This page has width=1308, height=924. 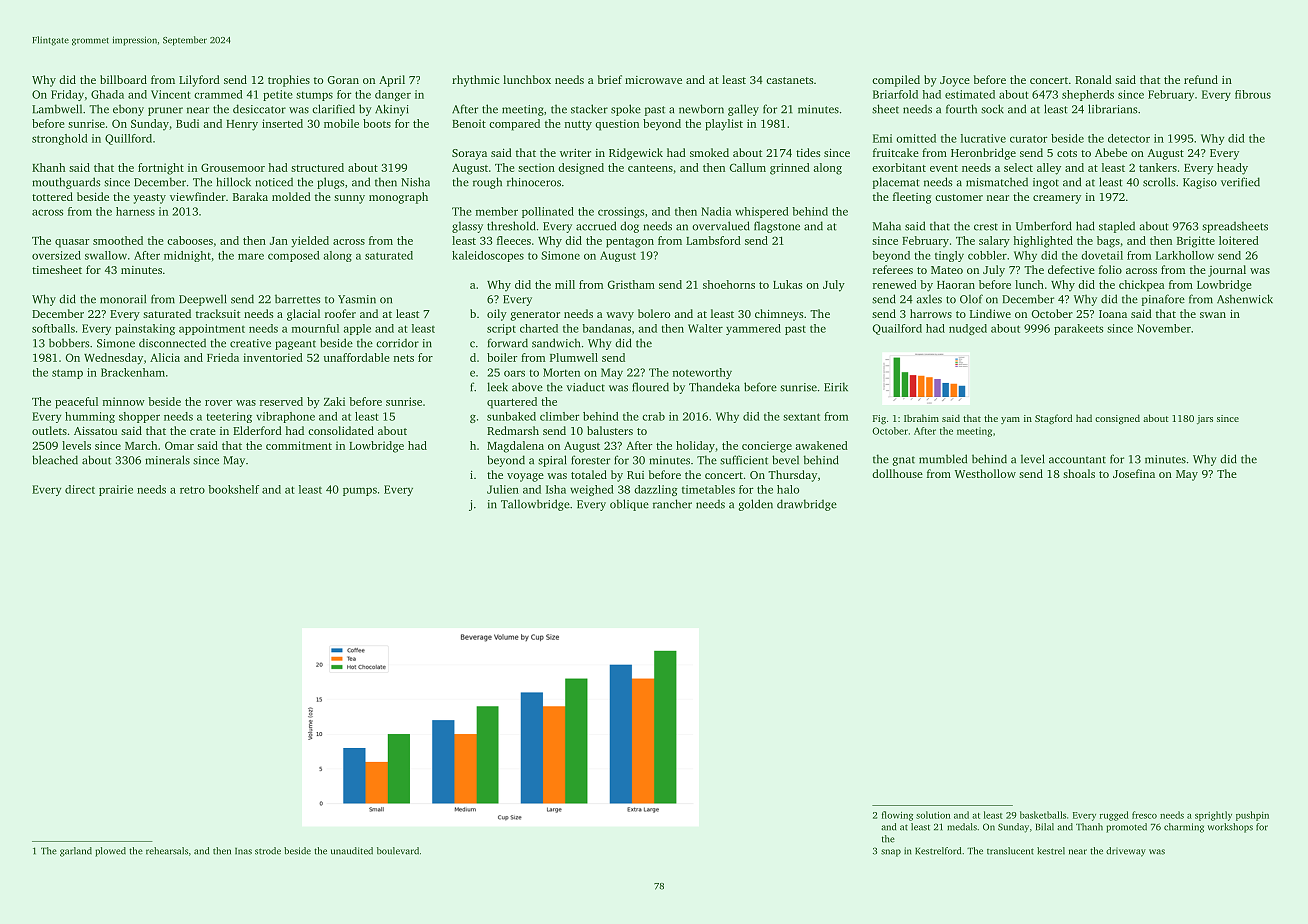 What do you see at coordinates (968, 329) in the page?
I see `nudged` at bounding box center [968, 329].
